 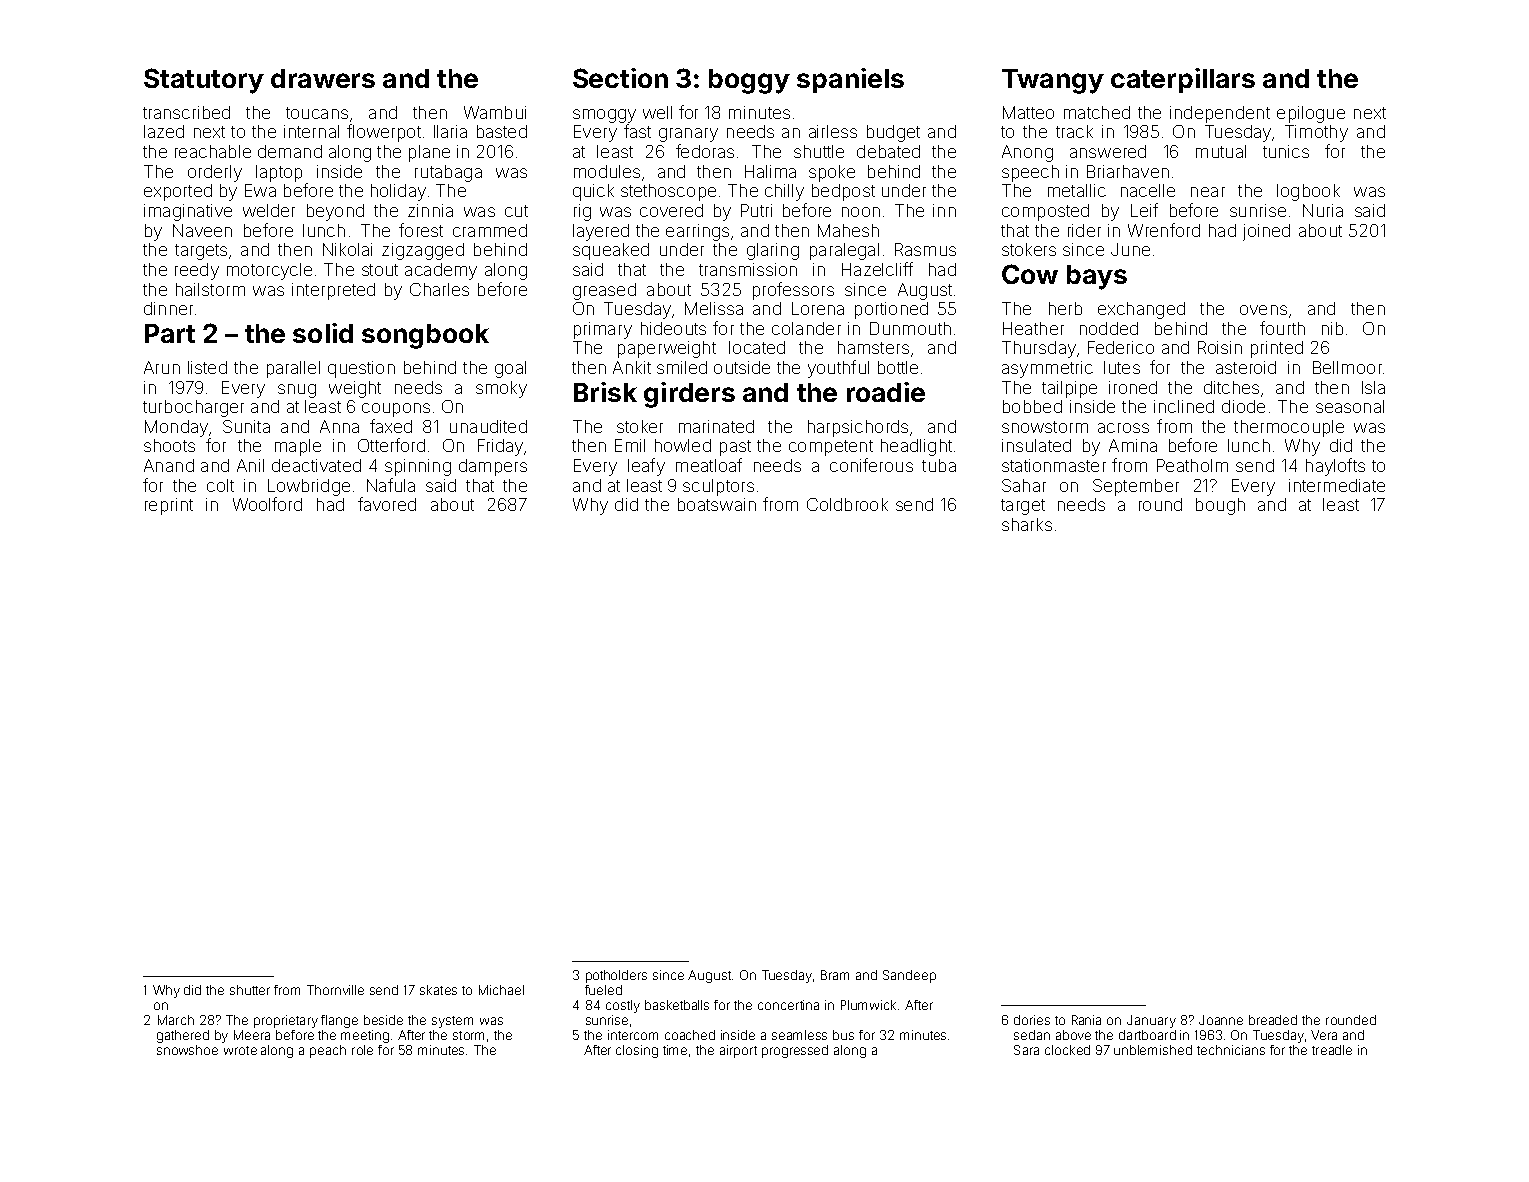 I want to click on Sandeep, so click(x=909, y=976).
